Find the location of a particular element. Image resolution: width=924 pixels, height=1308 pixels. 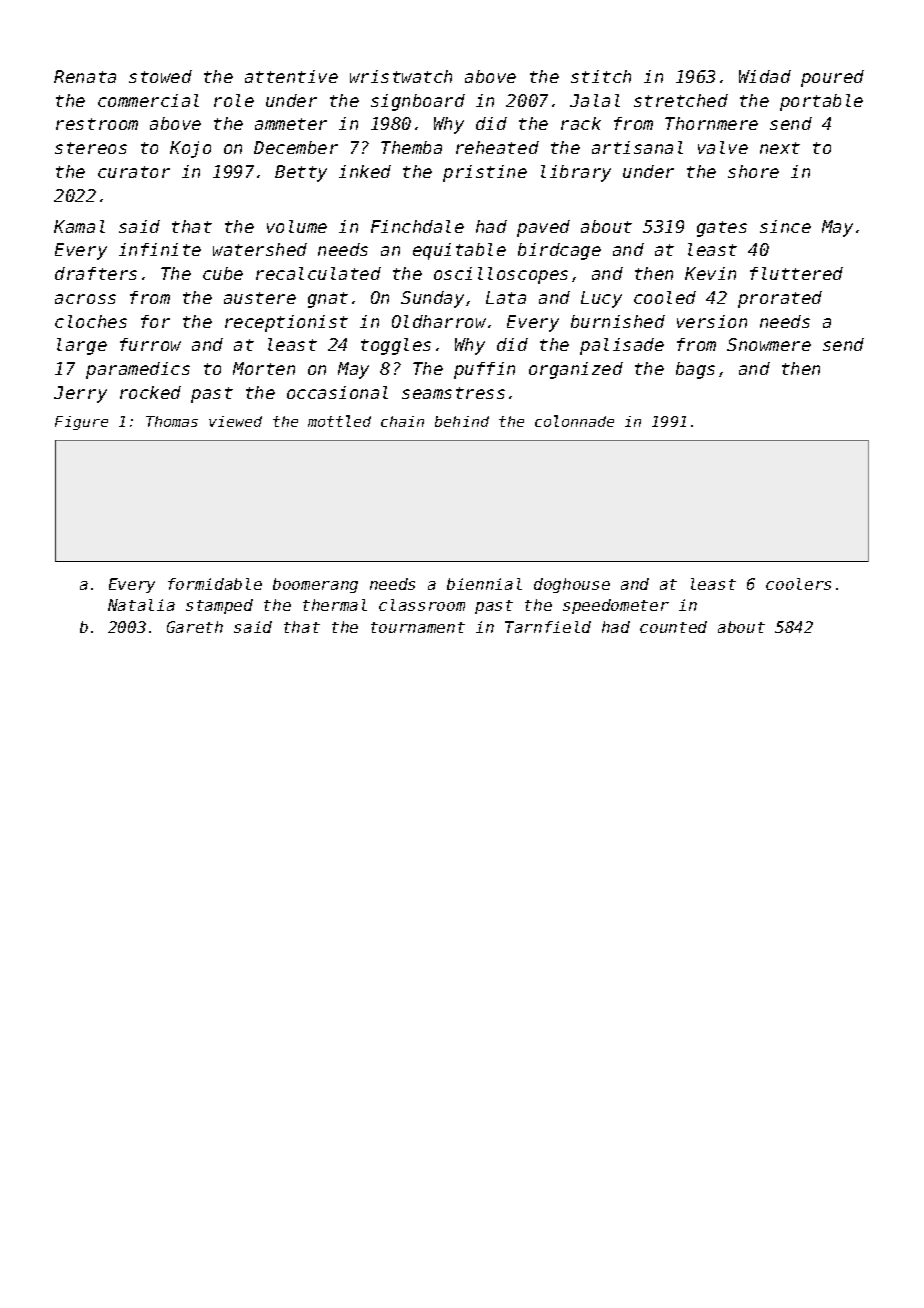

Tarnfield is located at coordinates (548, 627).
